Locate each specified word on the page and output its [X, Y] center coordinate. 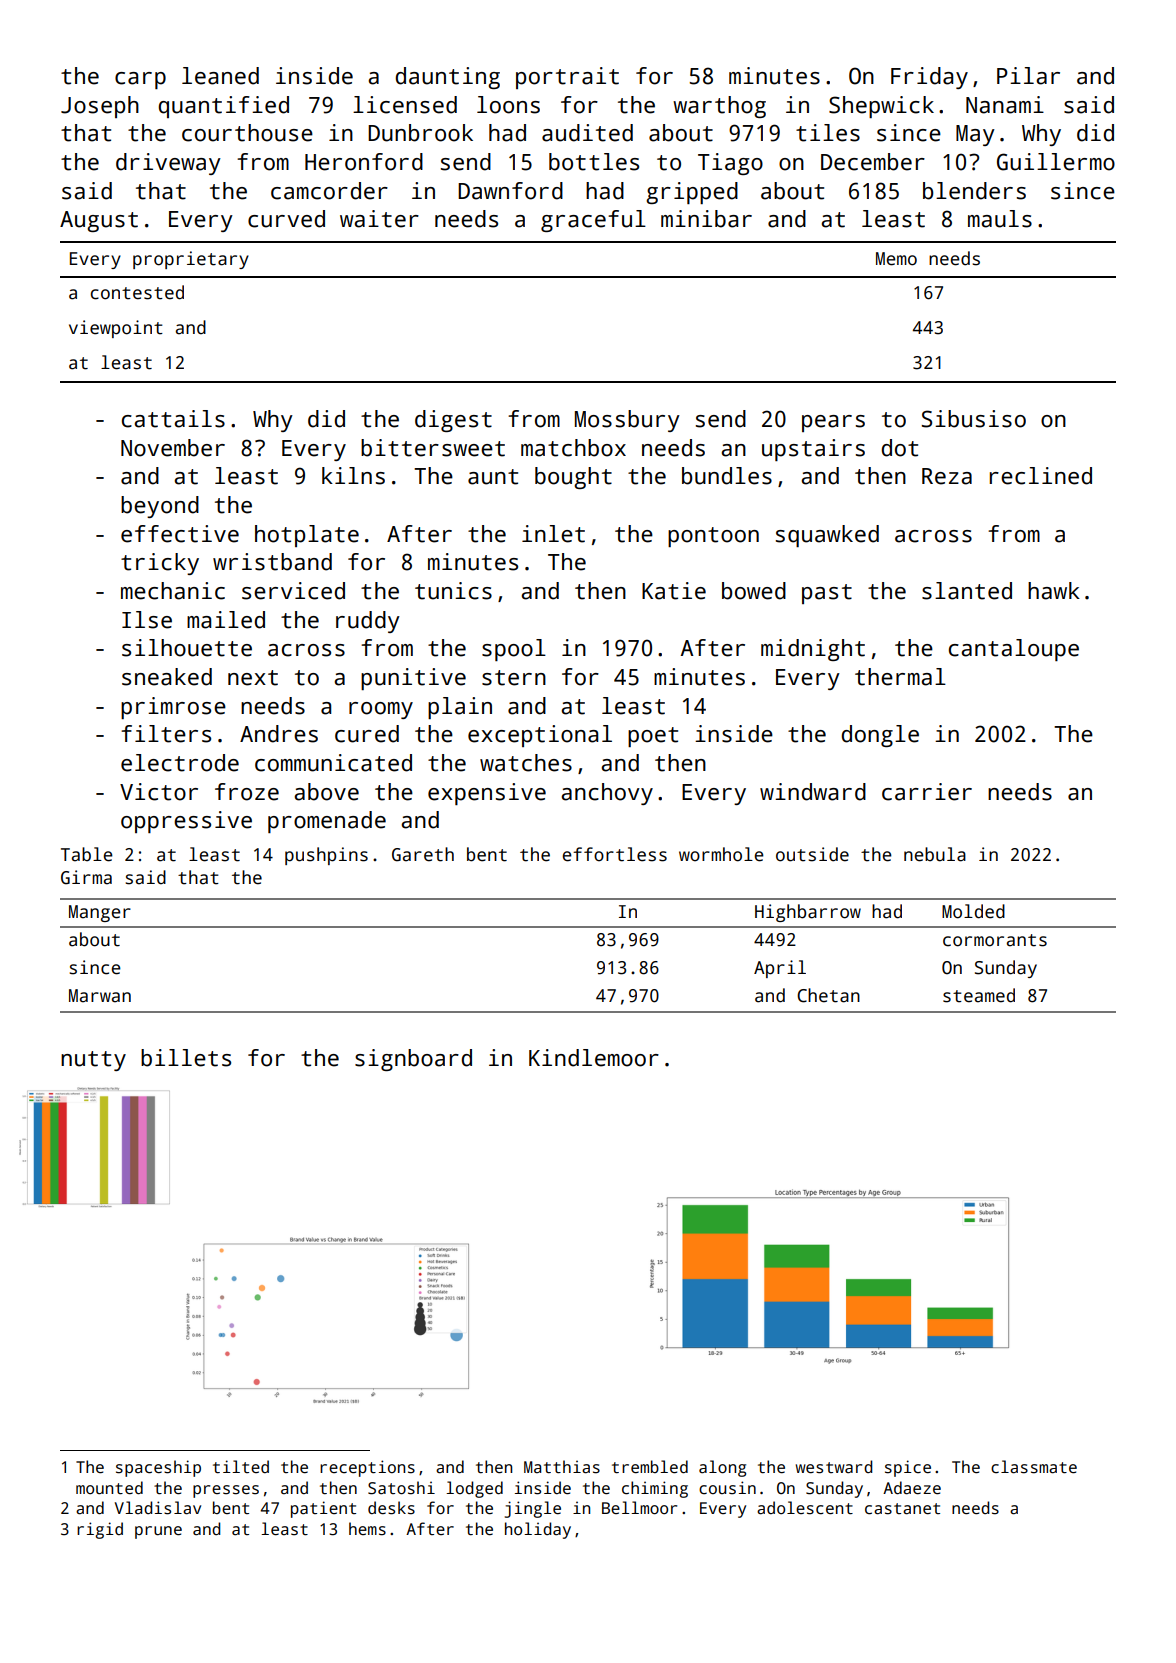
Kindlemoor [594, 1058]
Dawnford [510, 191]
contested [137, 292]
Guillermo [1056, 162]
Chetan [828, 995]
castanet [902, 1509]
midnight [813, 650]
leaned [220, 76]
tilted [241, 1466]
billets [186, 1058]
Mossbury [627, 421]
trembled [650, 1466]
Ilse [147, 620]
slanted [967, 591]
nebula [935, 854]
